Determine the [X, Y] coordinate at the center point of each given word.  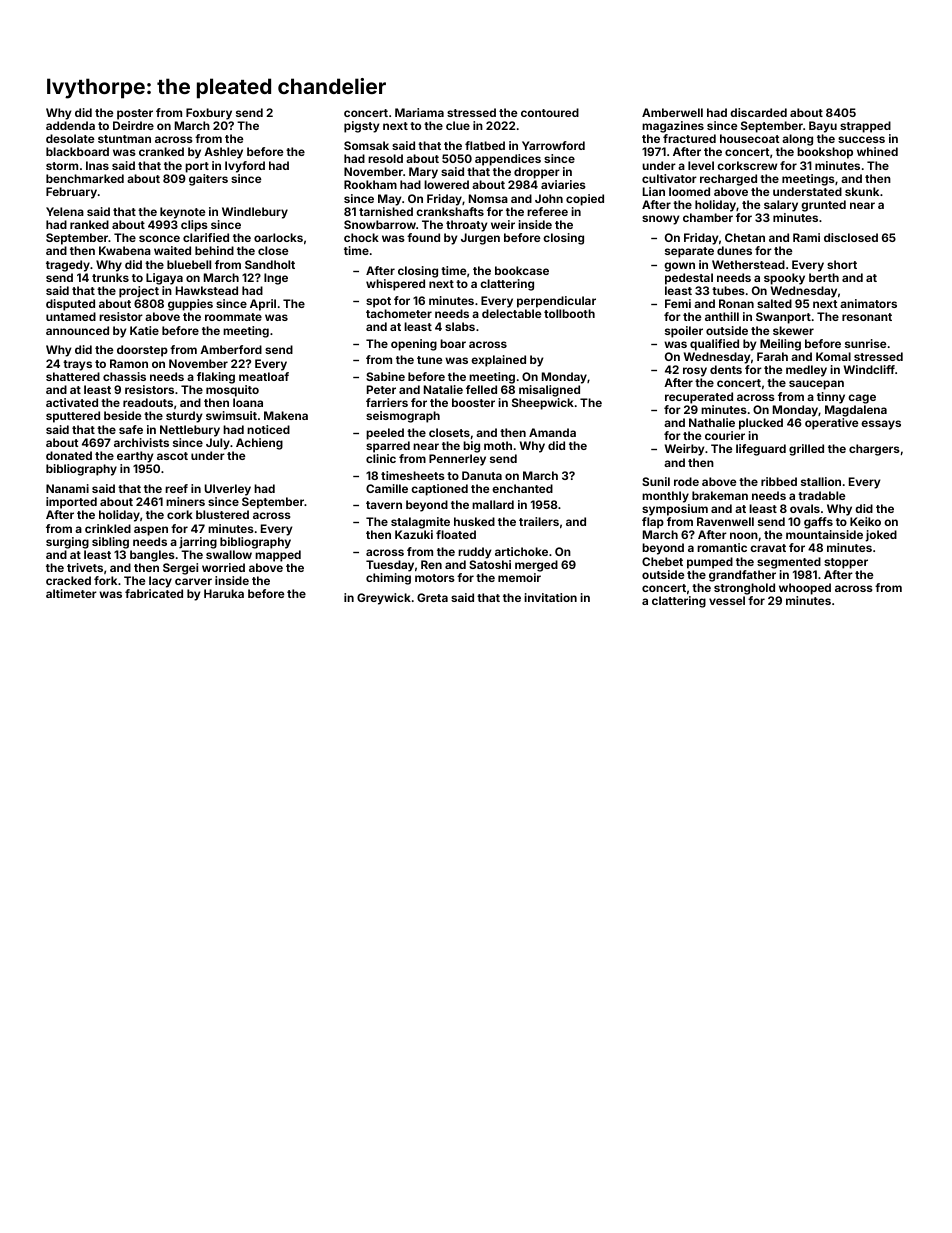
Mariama [419, 112]
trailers [539, 521]
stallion [821, 481]
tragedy [68, 266]
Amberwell [672, 112]
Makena [286, 415]
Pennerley [457, 460]
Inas [97, 165]
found [423, 237]
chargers [874, 450]
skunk [862, 191]
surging [67, 543]
